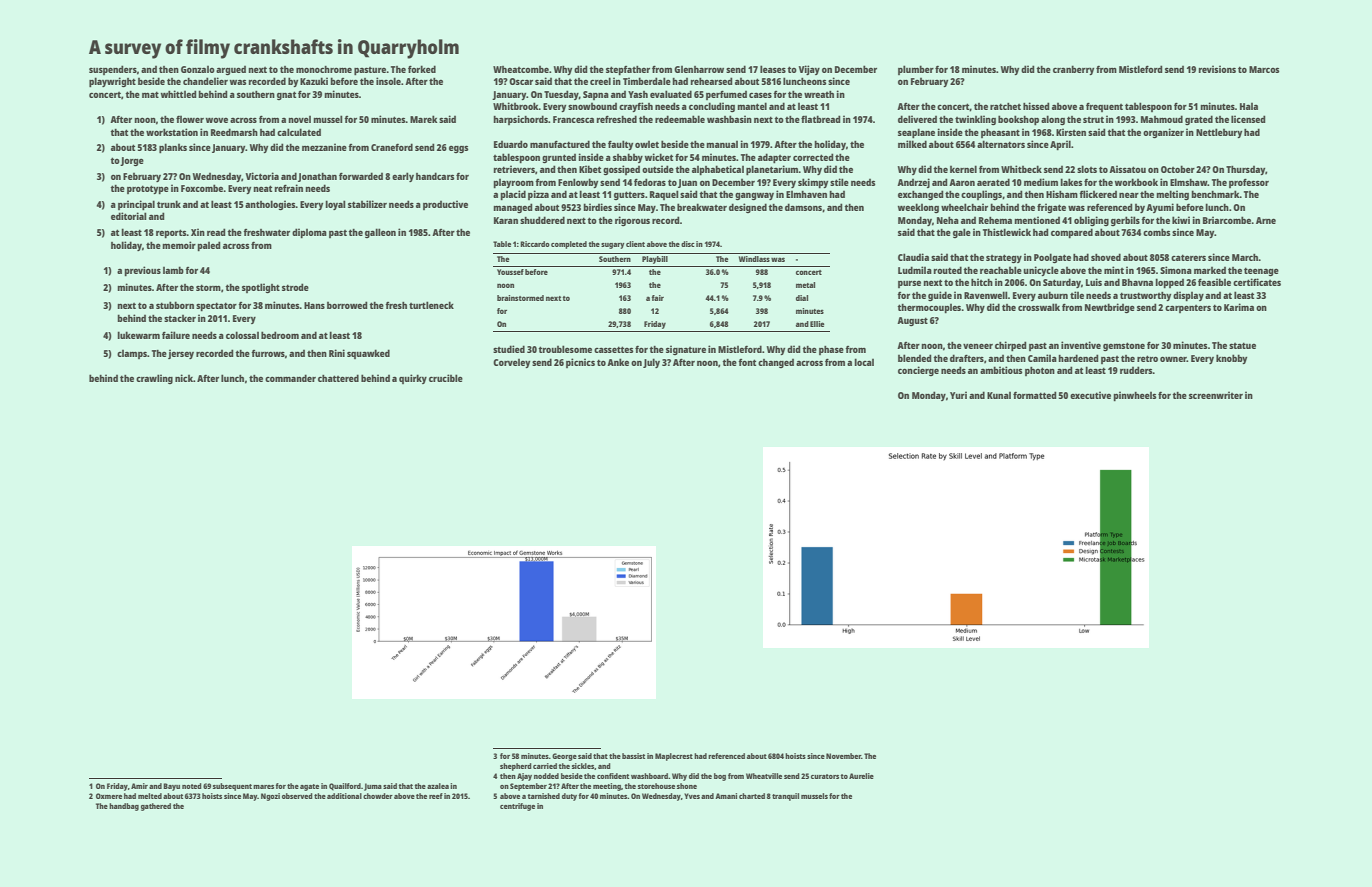 The height and width of the screenshot is (887, 1372). Describe the element at coordinates (511, 363) in the screenshot. I see `Corveley` at that location.
